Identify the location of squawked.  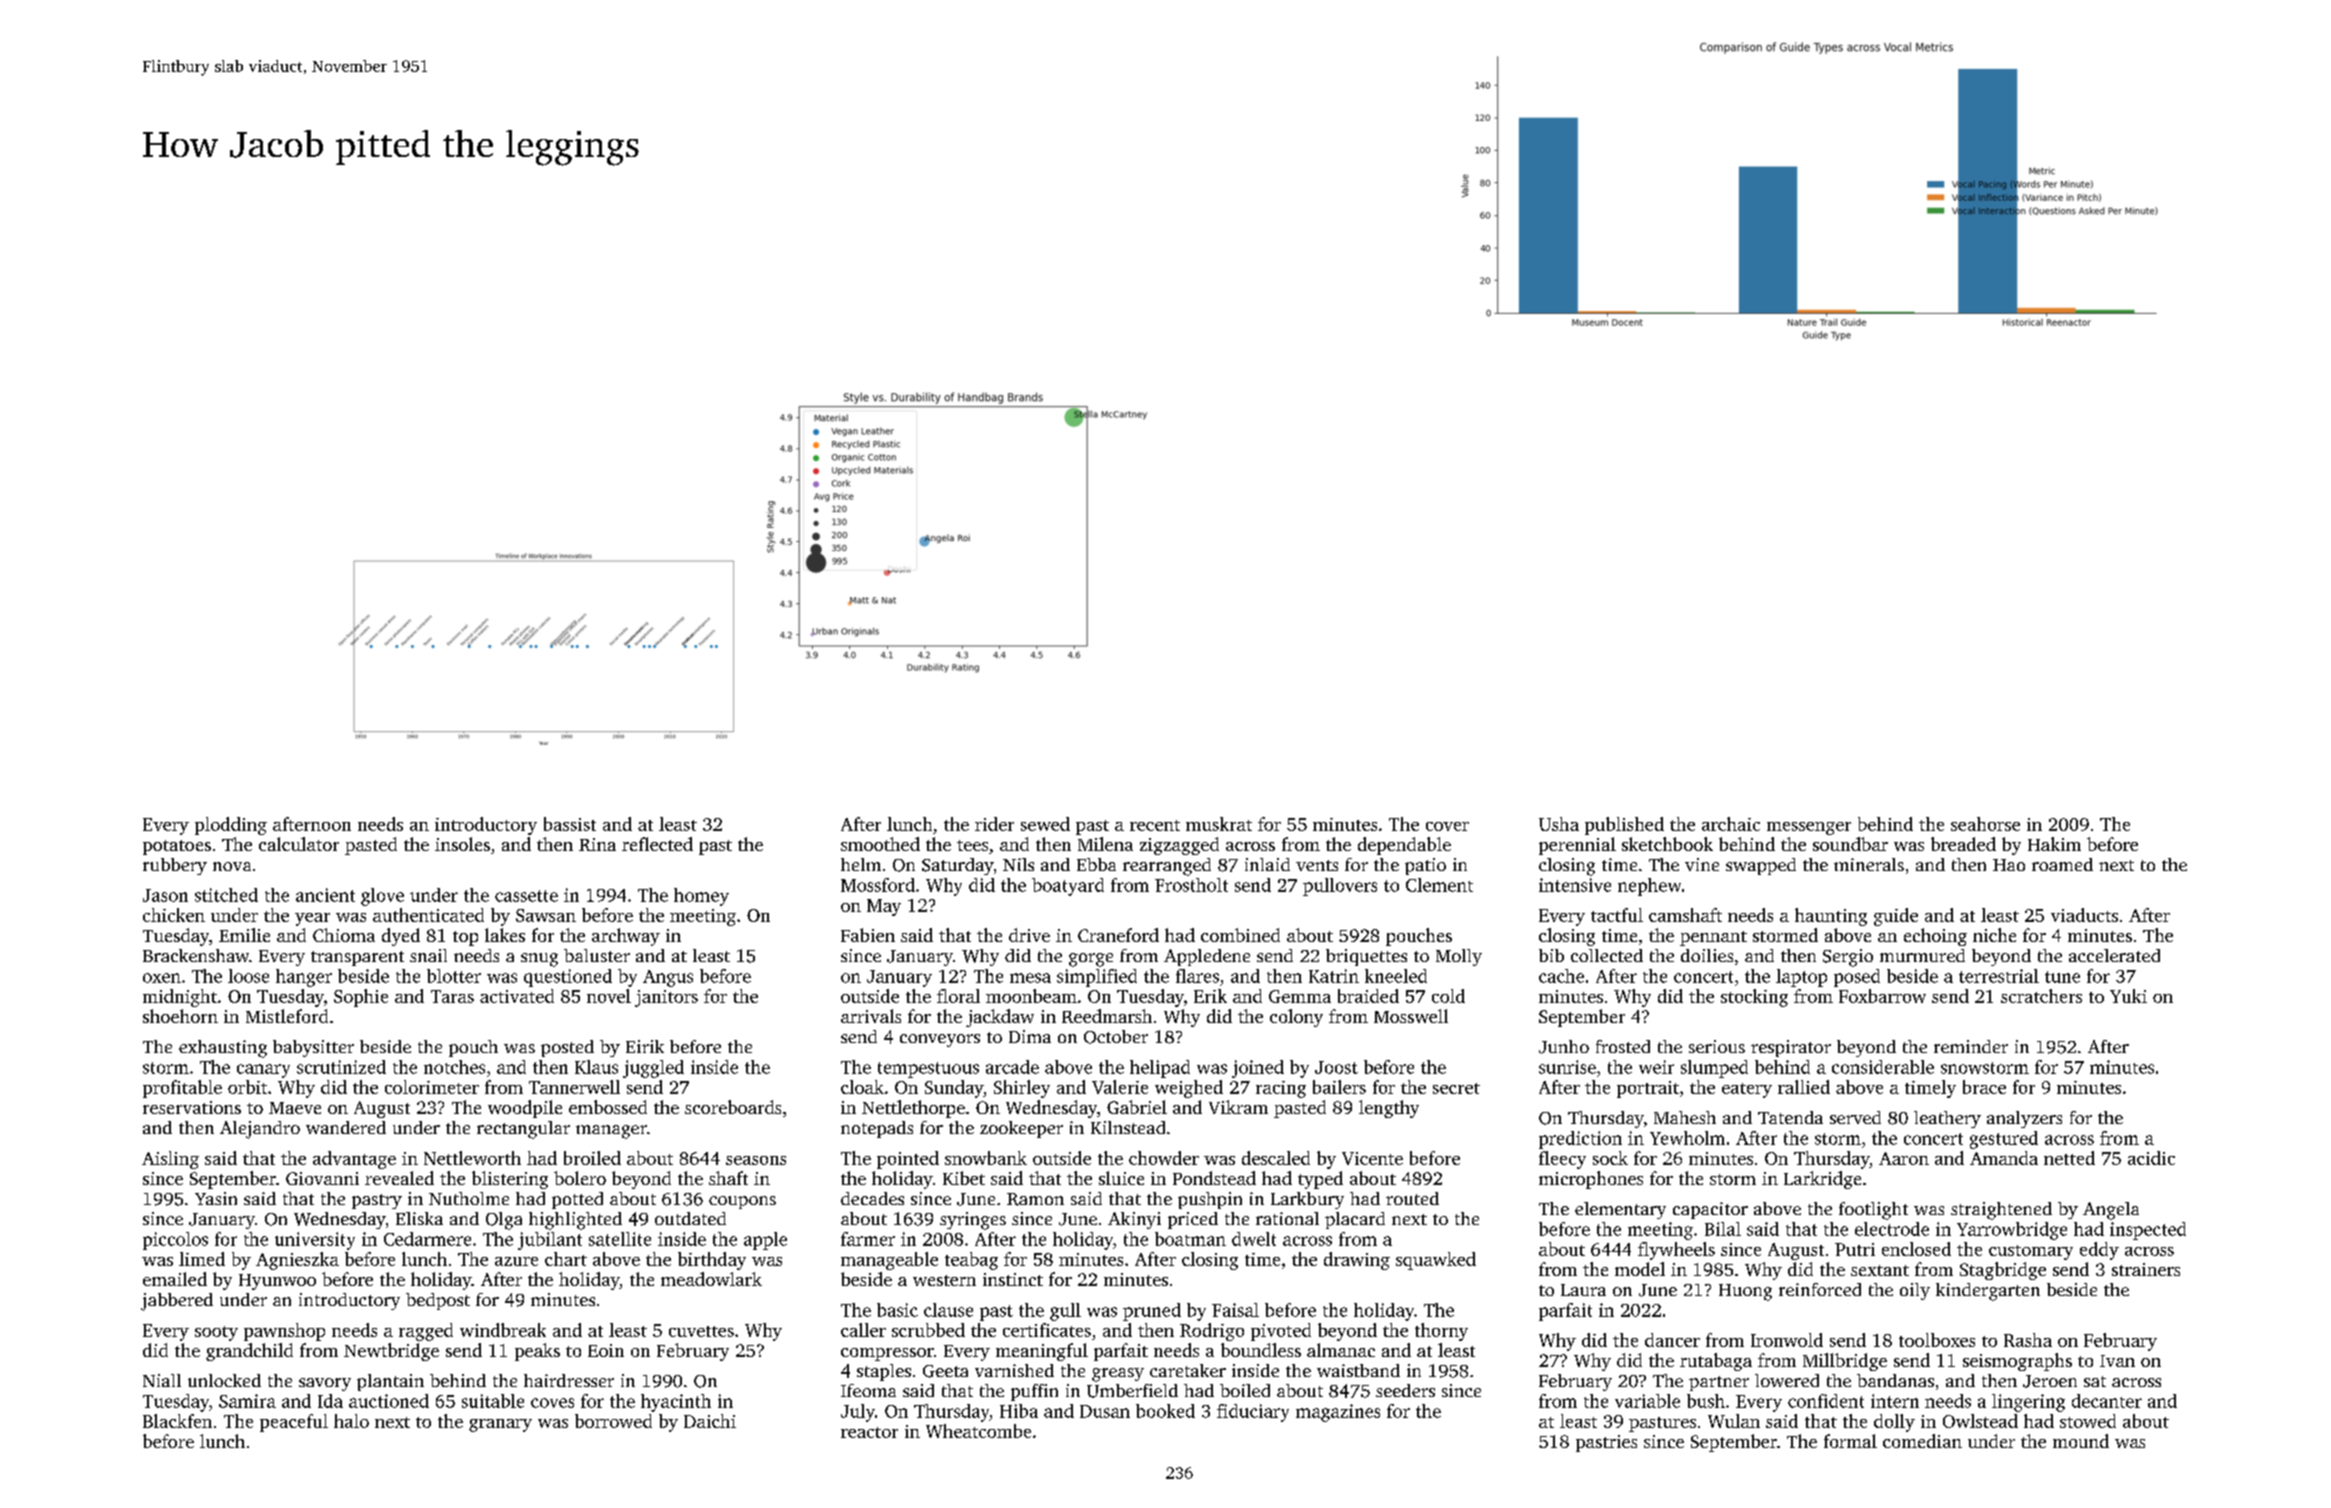
(1436, 1261).
